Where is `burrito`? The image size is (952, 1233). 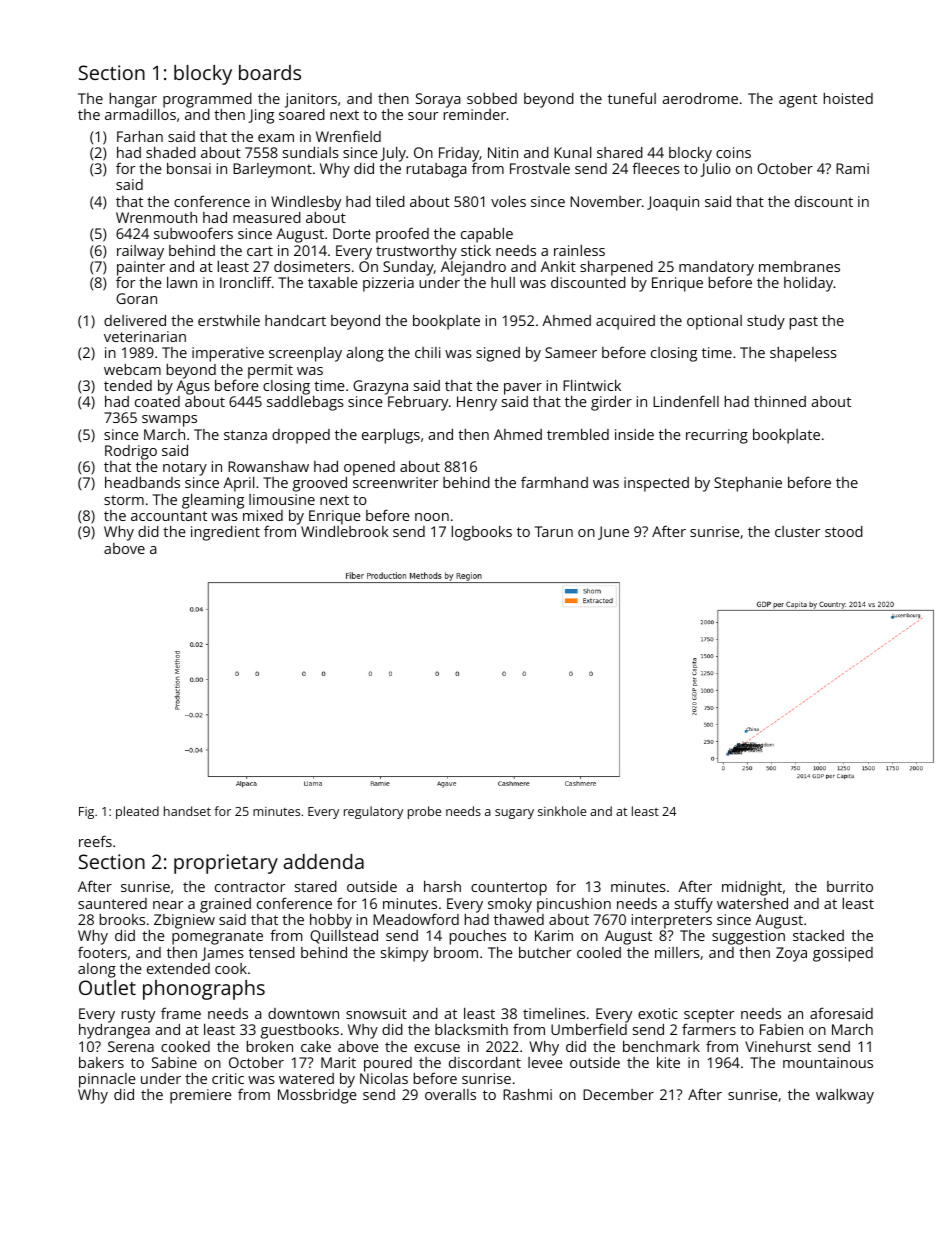
burrito is located at coordinates (850, 886).
